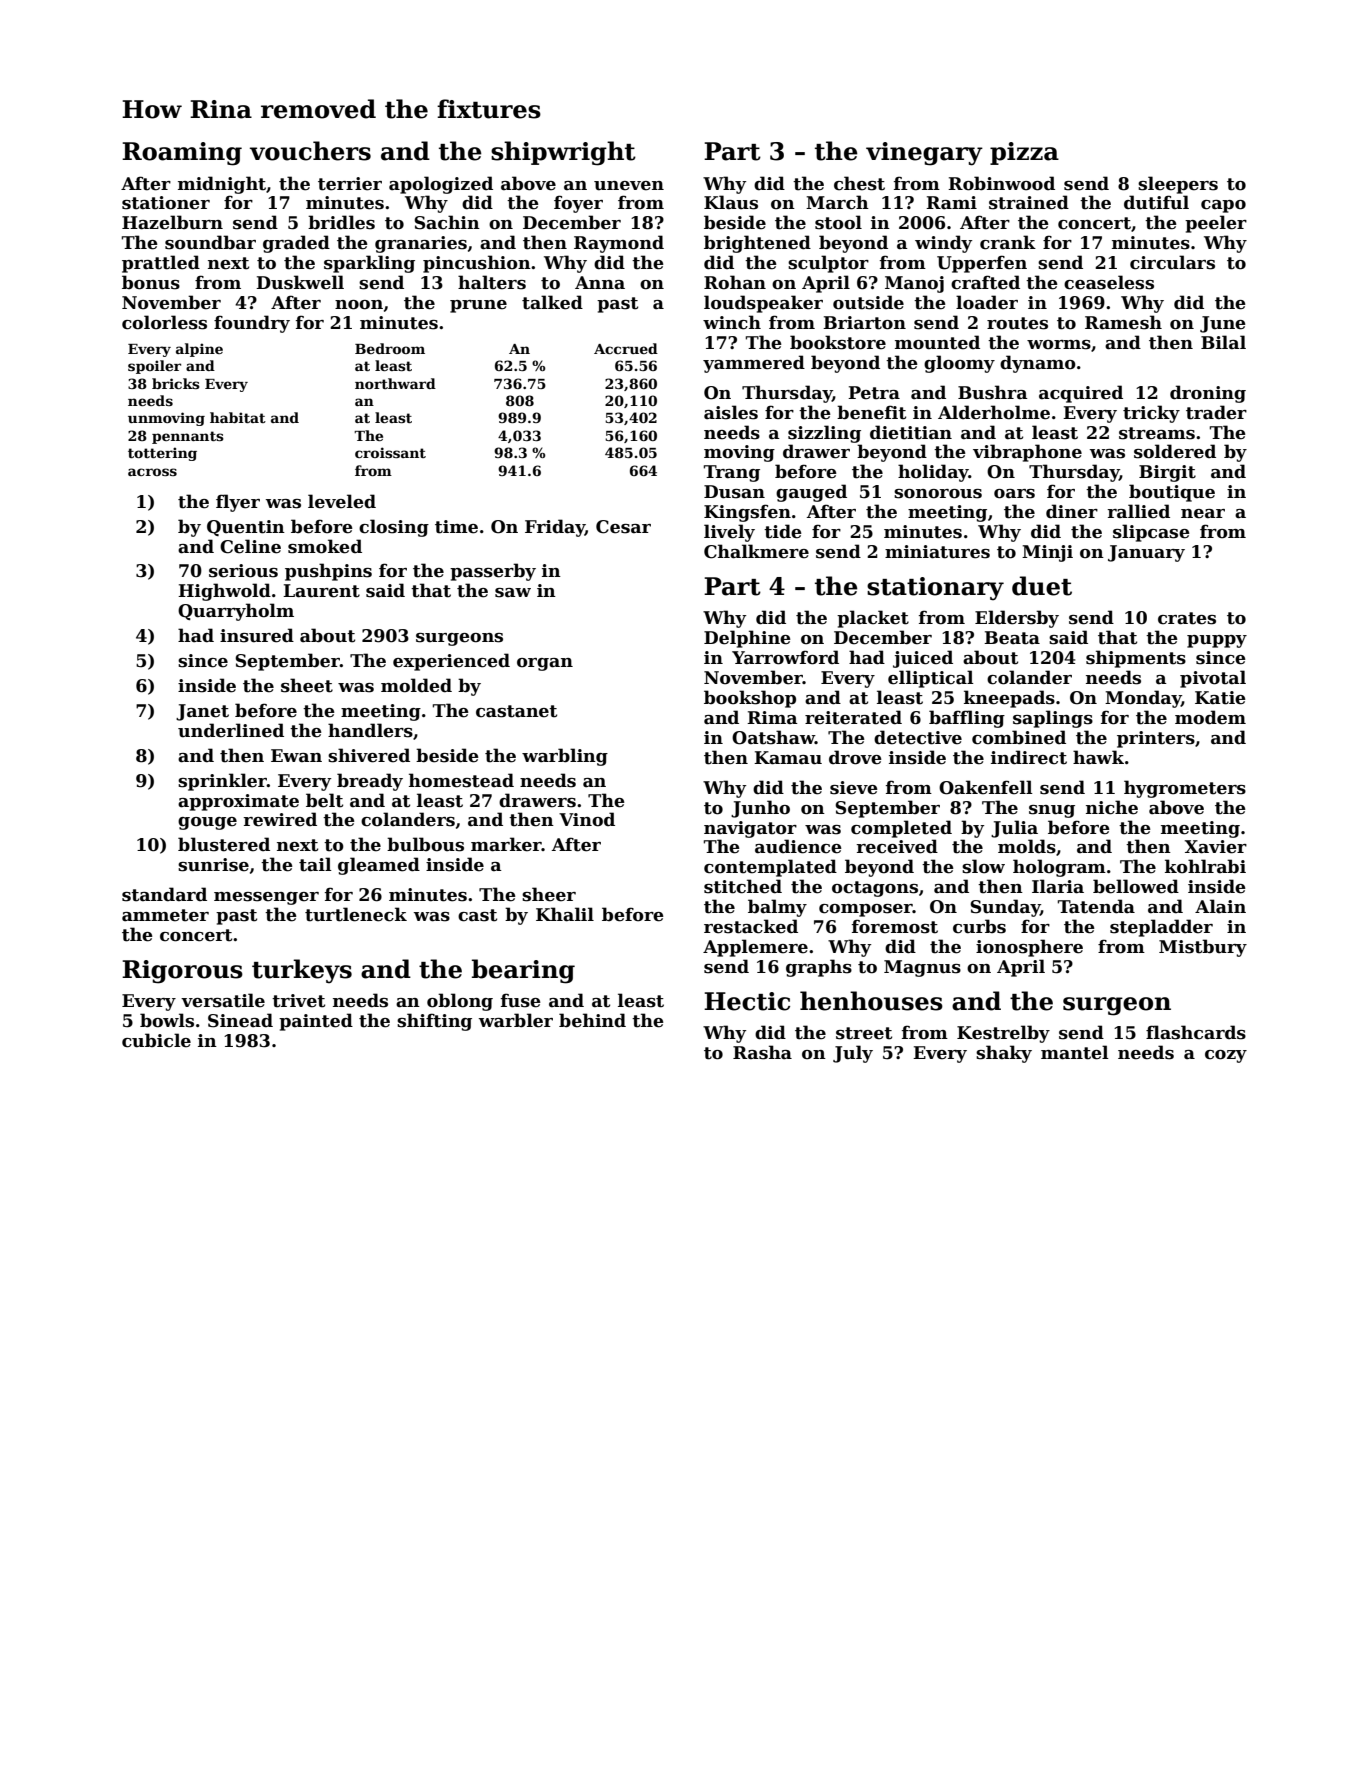 This image has height=1770, width=1368. What do you see at coordinates (731, 412) in the image?
I see `aisles` at bounding box center [731, 412].
